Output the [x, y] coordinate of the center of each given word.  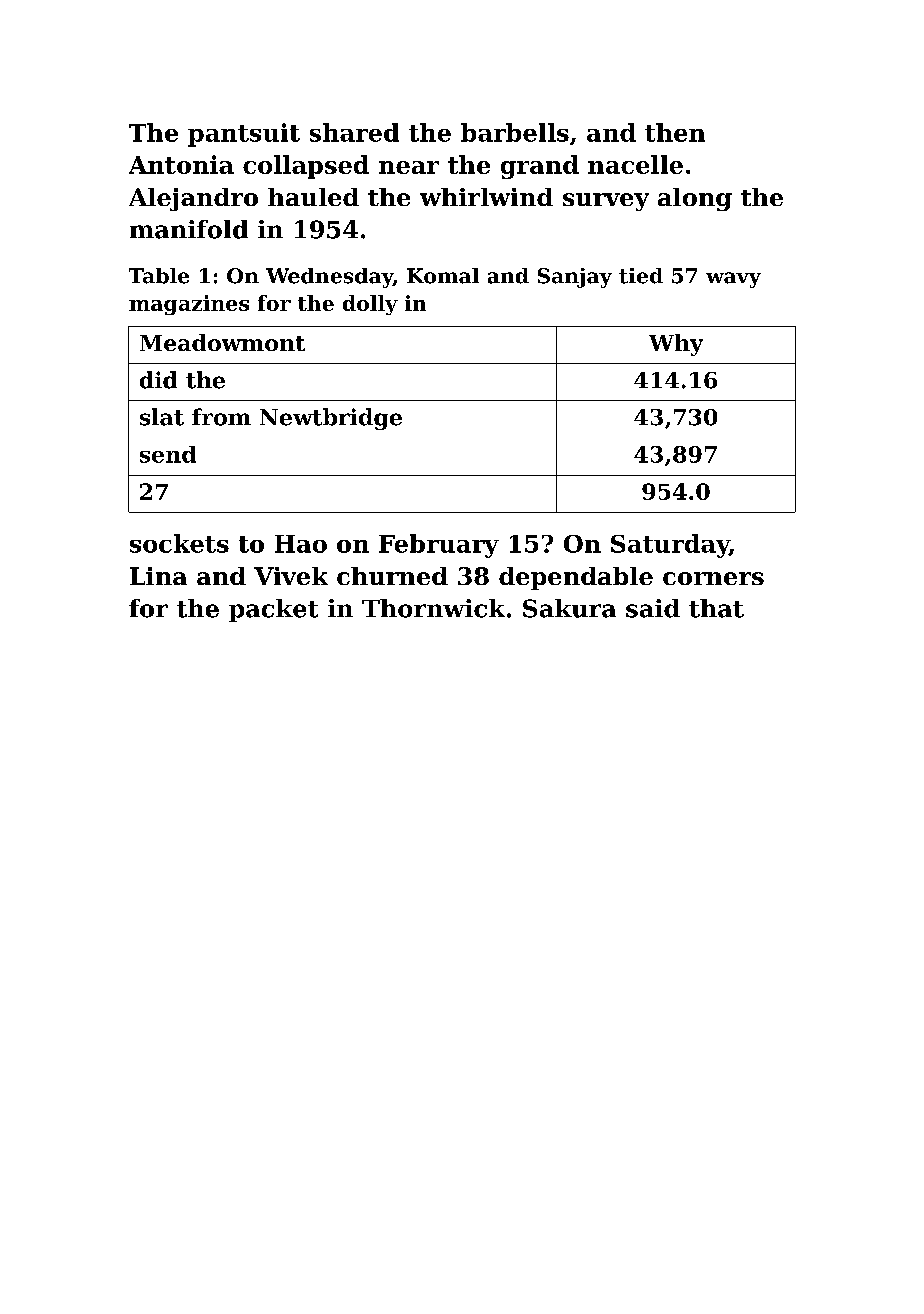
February [439, 546]
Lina [158, 576]
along [695, 199]
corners [713, 578]
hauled [313, 197]
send [168, 454]
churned [392, 576]
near [409, 167]
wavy [733, 280]
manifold [189, 229]
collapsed [306, 167]
